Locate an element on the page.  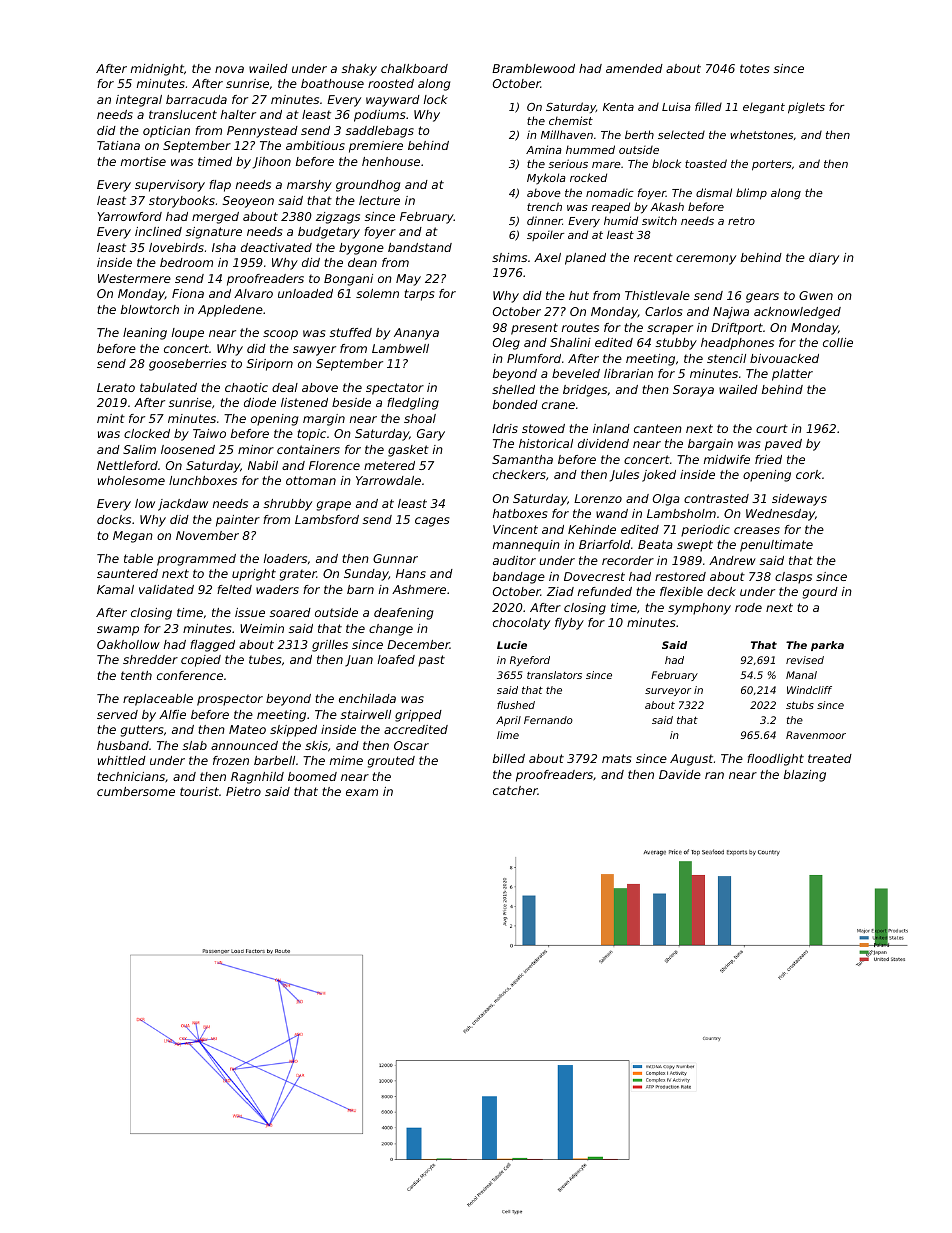
dismal is located at coordinates (714, 192).
